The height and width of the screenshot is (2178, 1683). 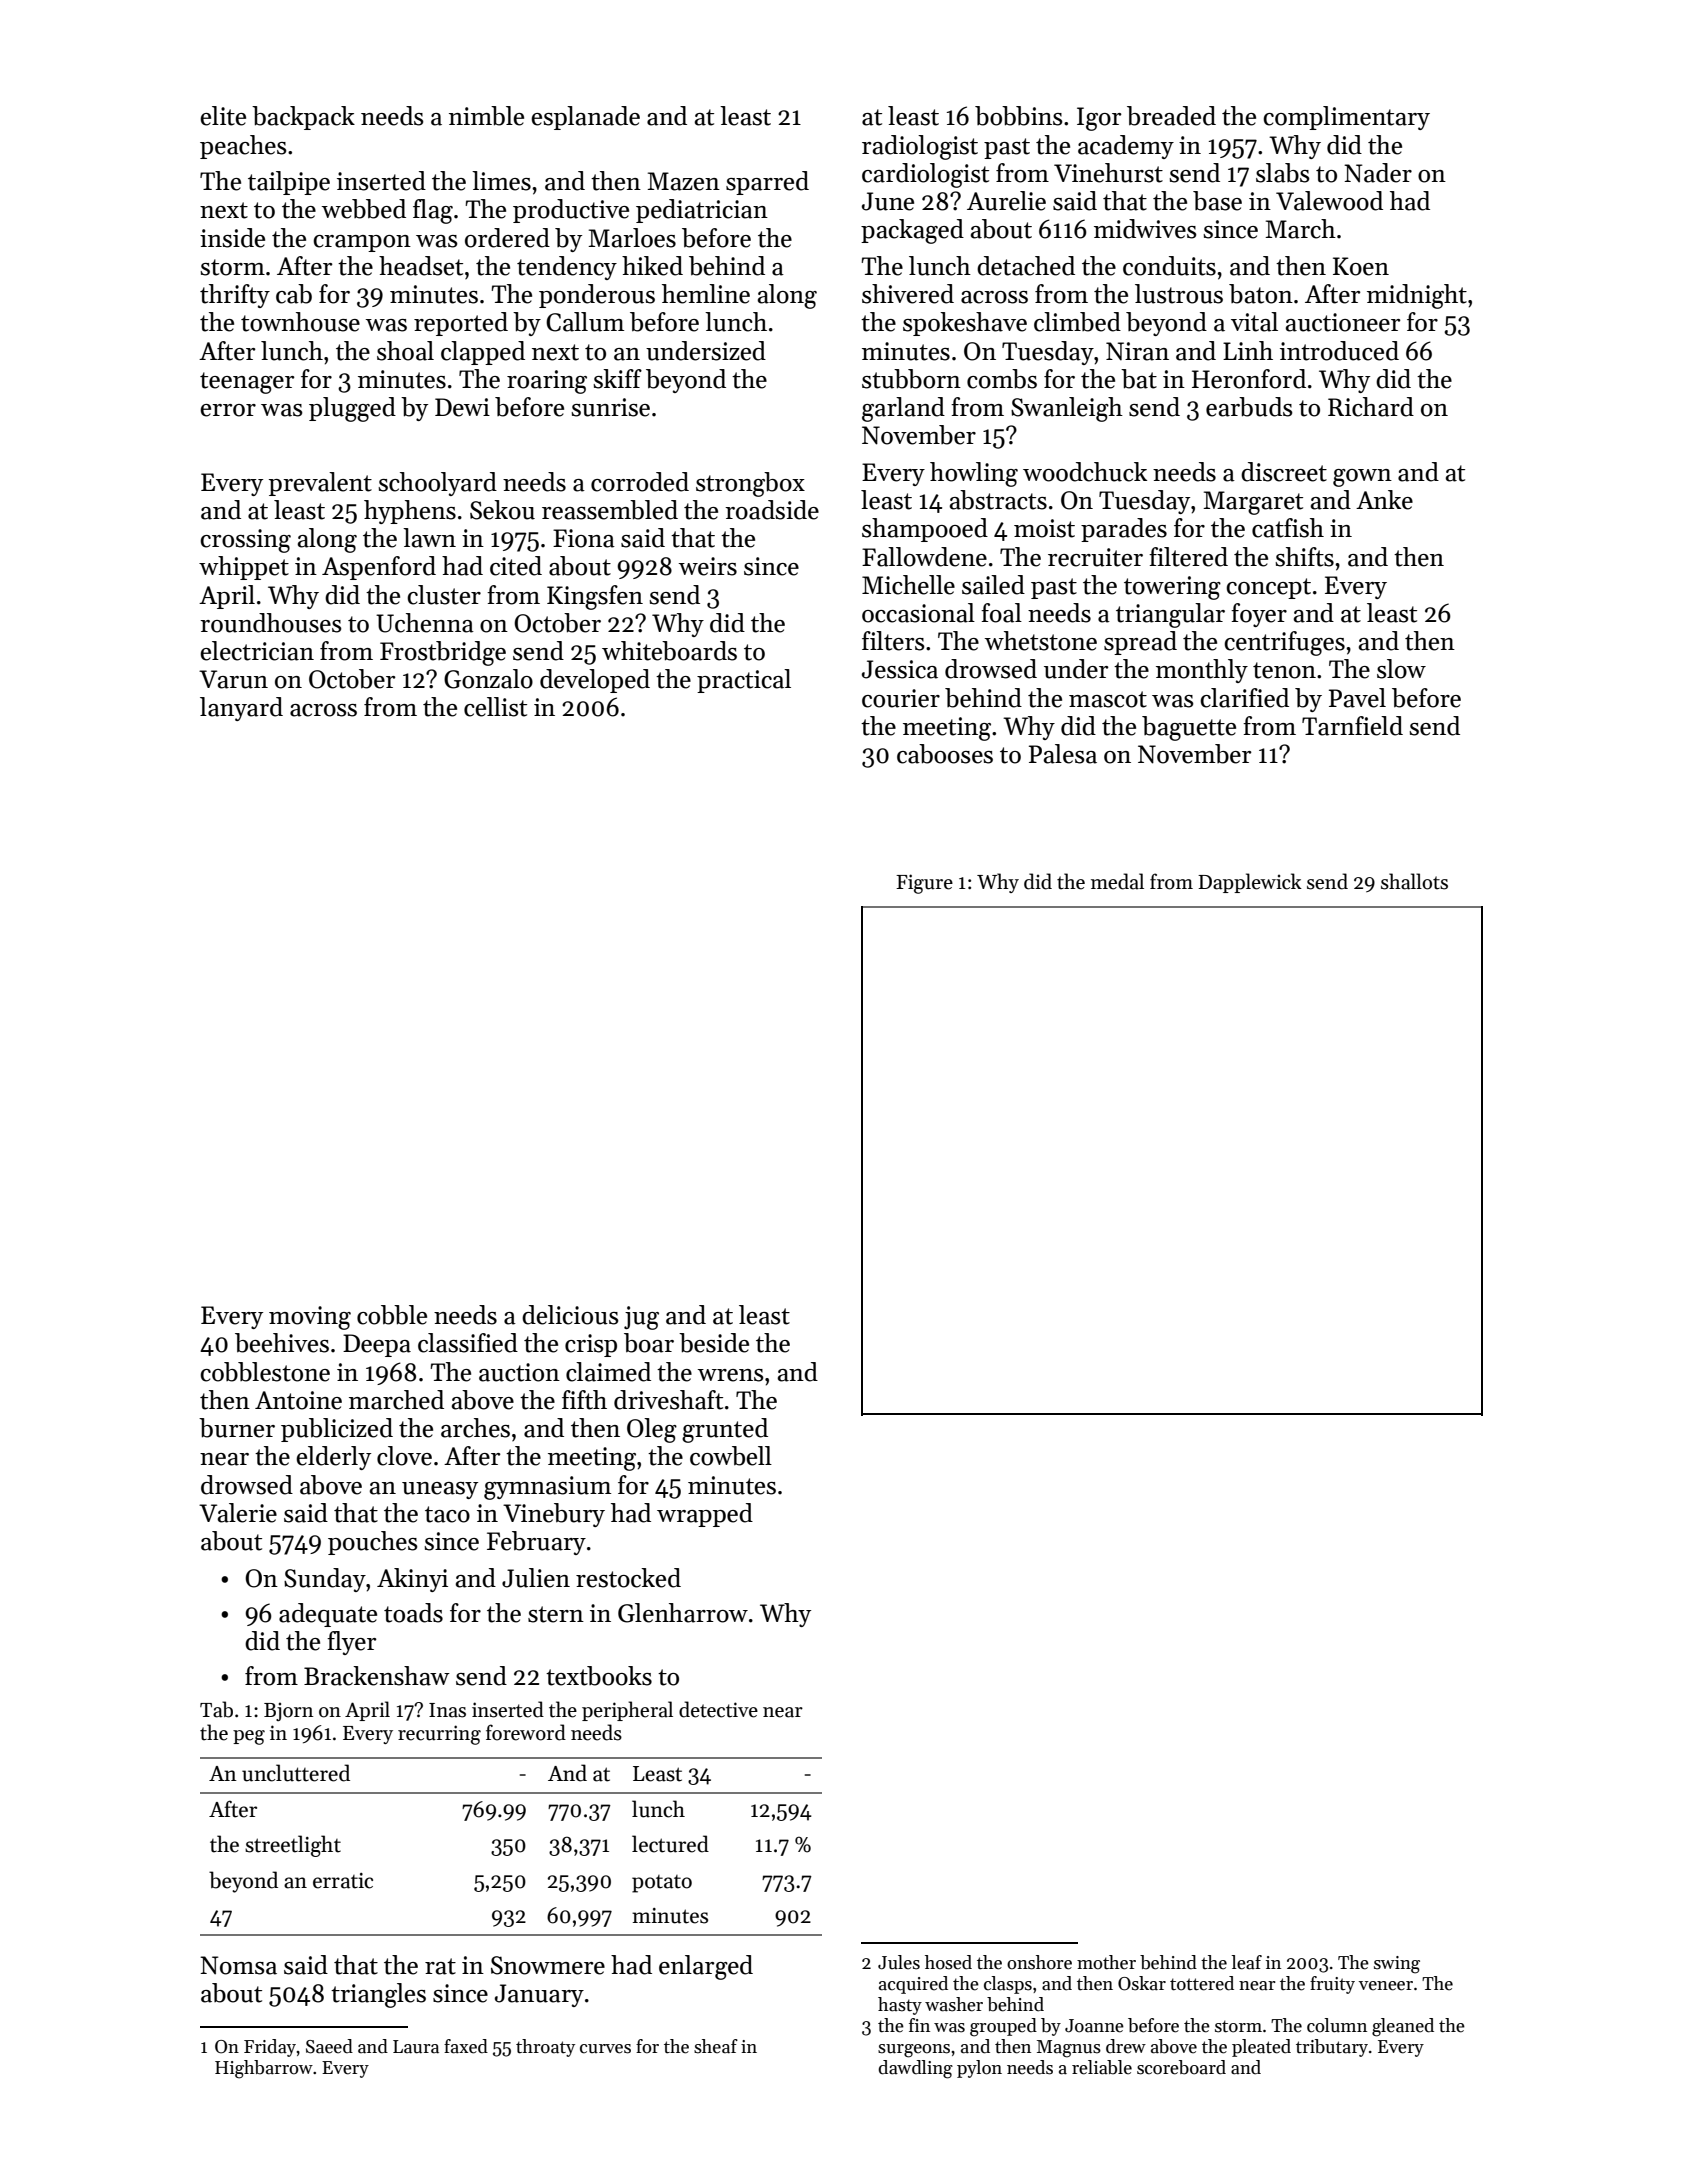 What do you see at coordinates (718, 1709) in the screenshot?
I see `detective` at bounding box center [718, 1709].
